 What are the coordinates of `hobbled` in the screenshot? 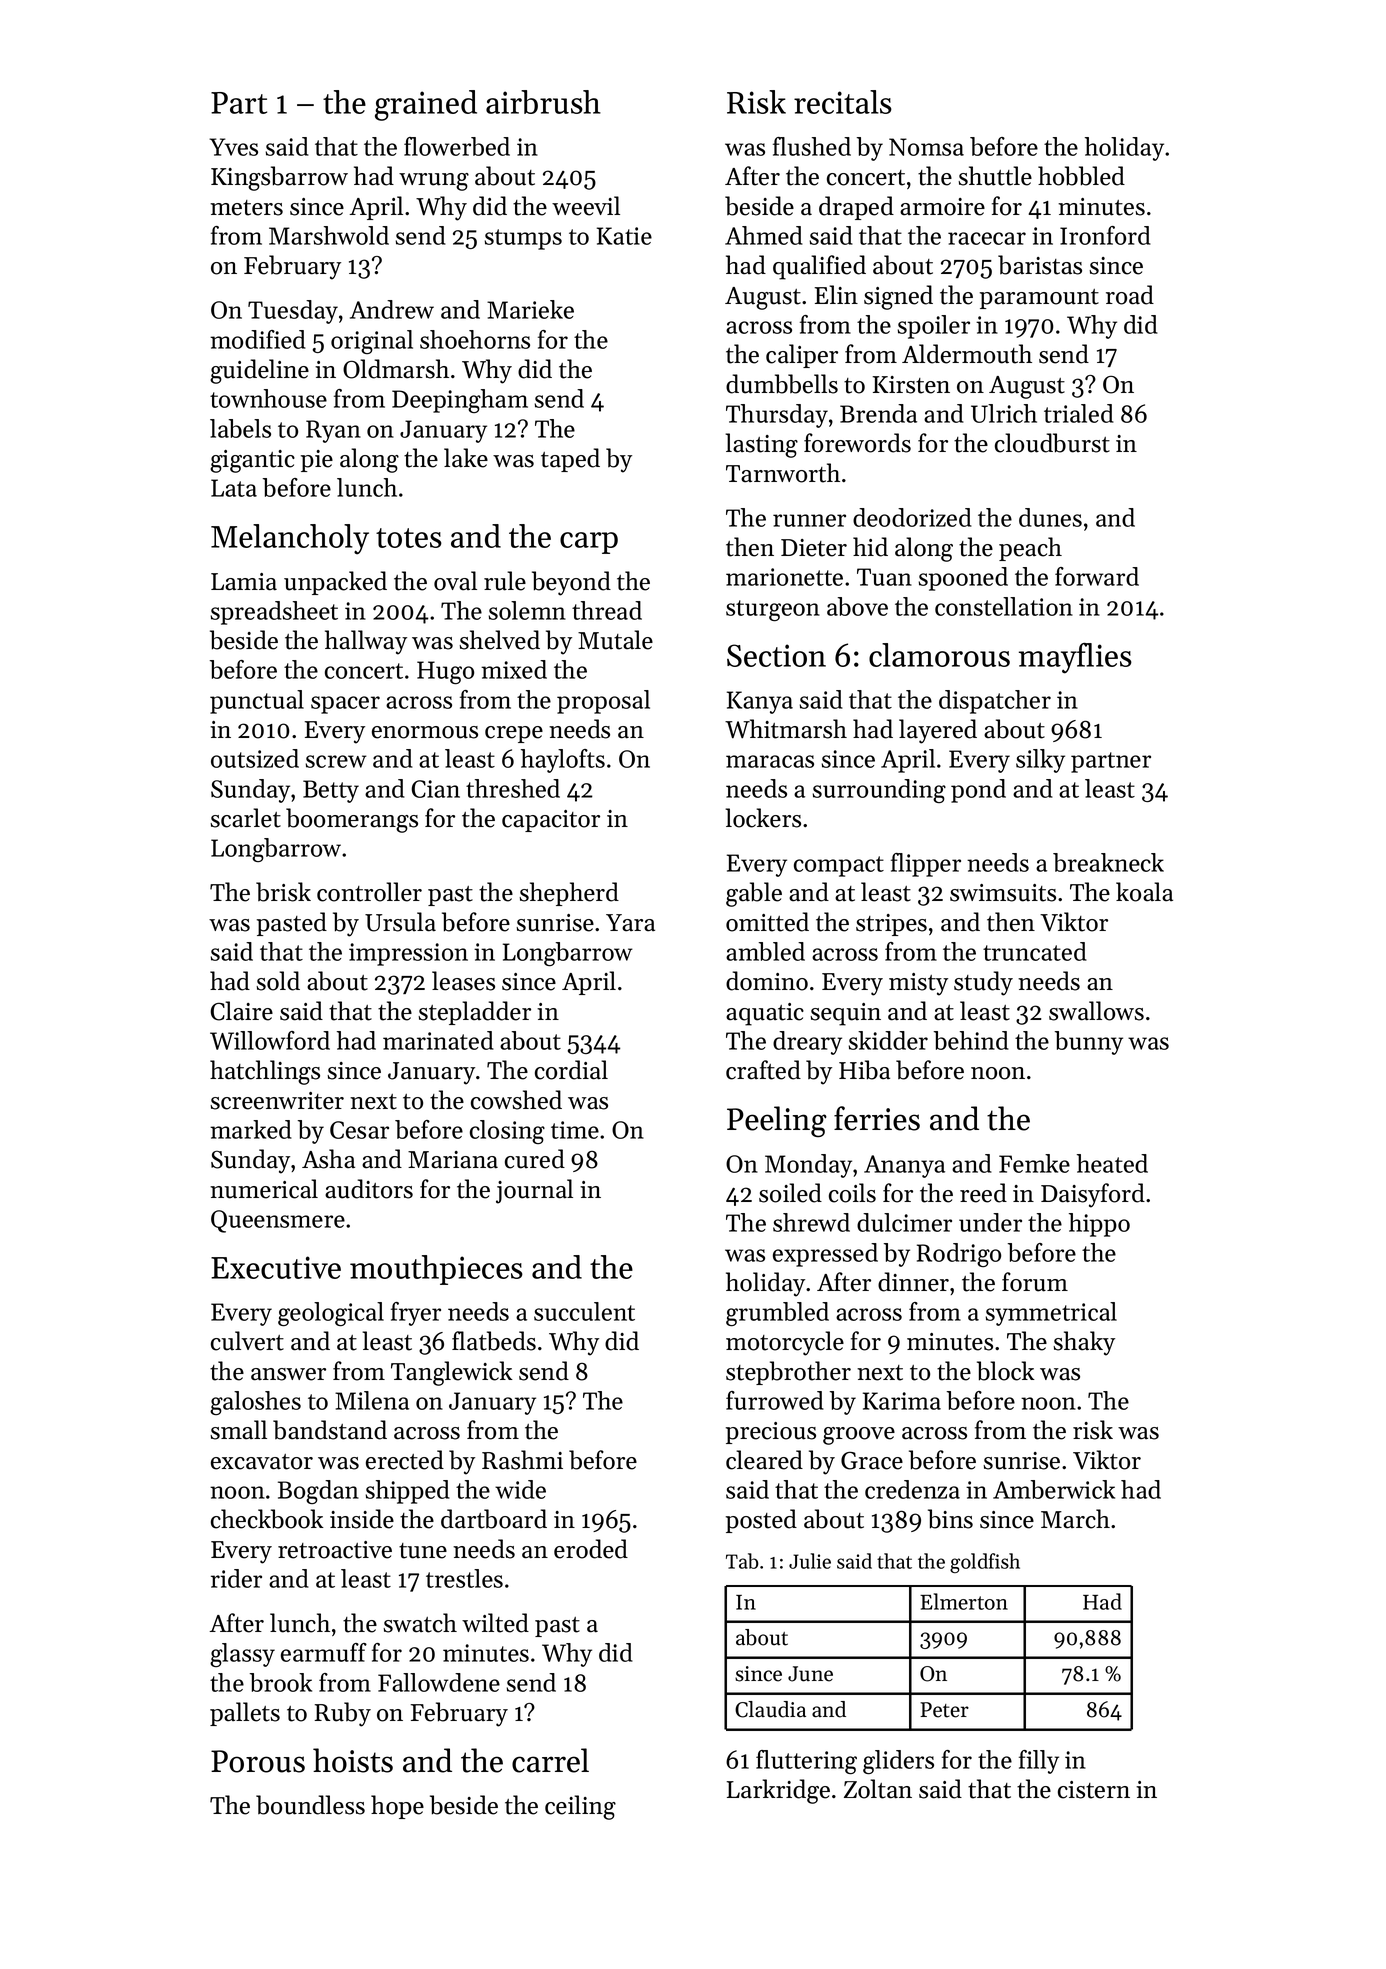 It's located at (1081, 176).
